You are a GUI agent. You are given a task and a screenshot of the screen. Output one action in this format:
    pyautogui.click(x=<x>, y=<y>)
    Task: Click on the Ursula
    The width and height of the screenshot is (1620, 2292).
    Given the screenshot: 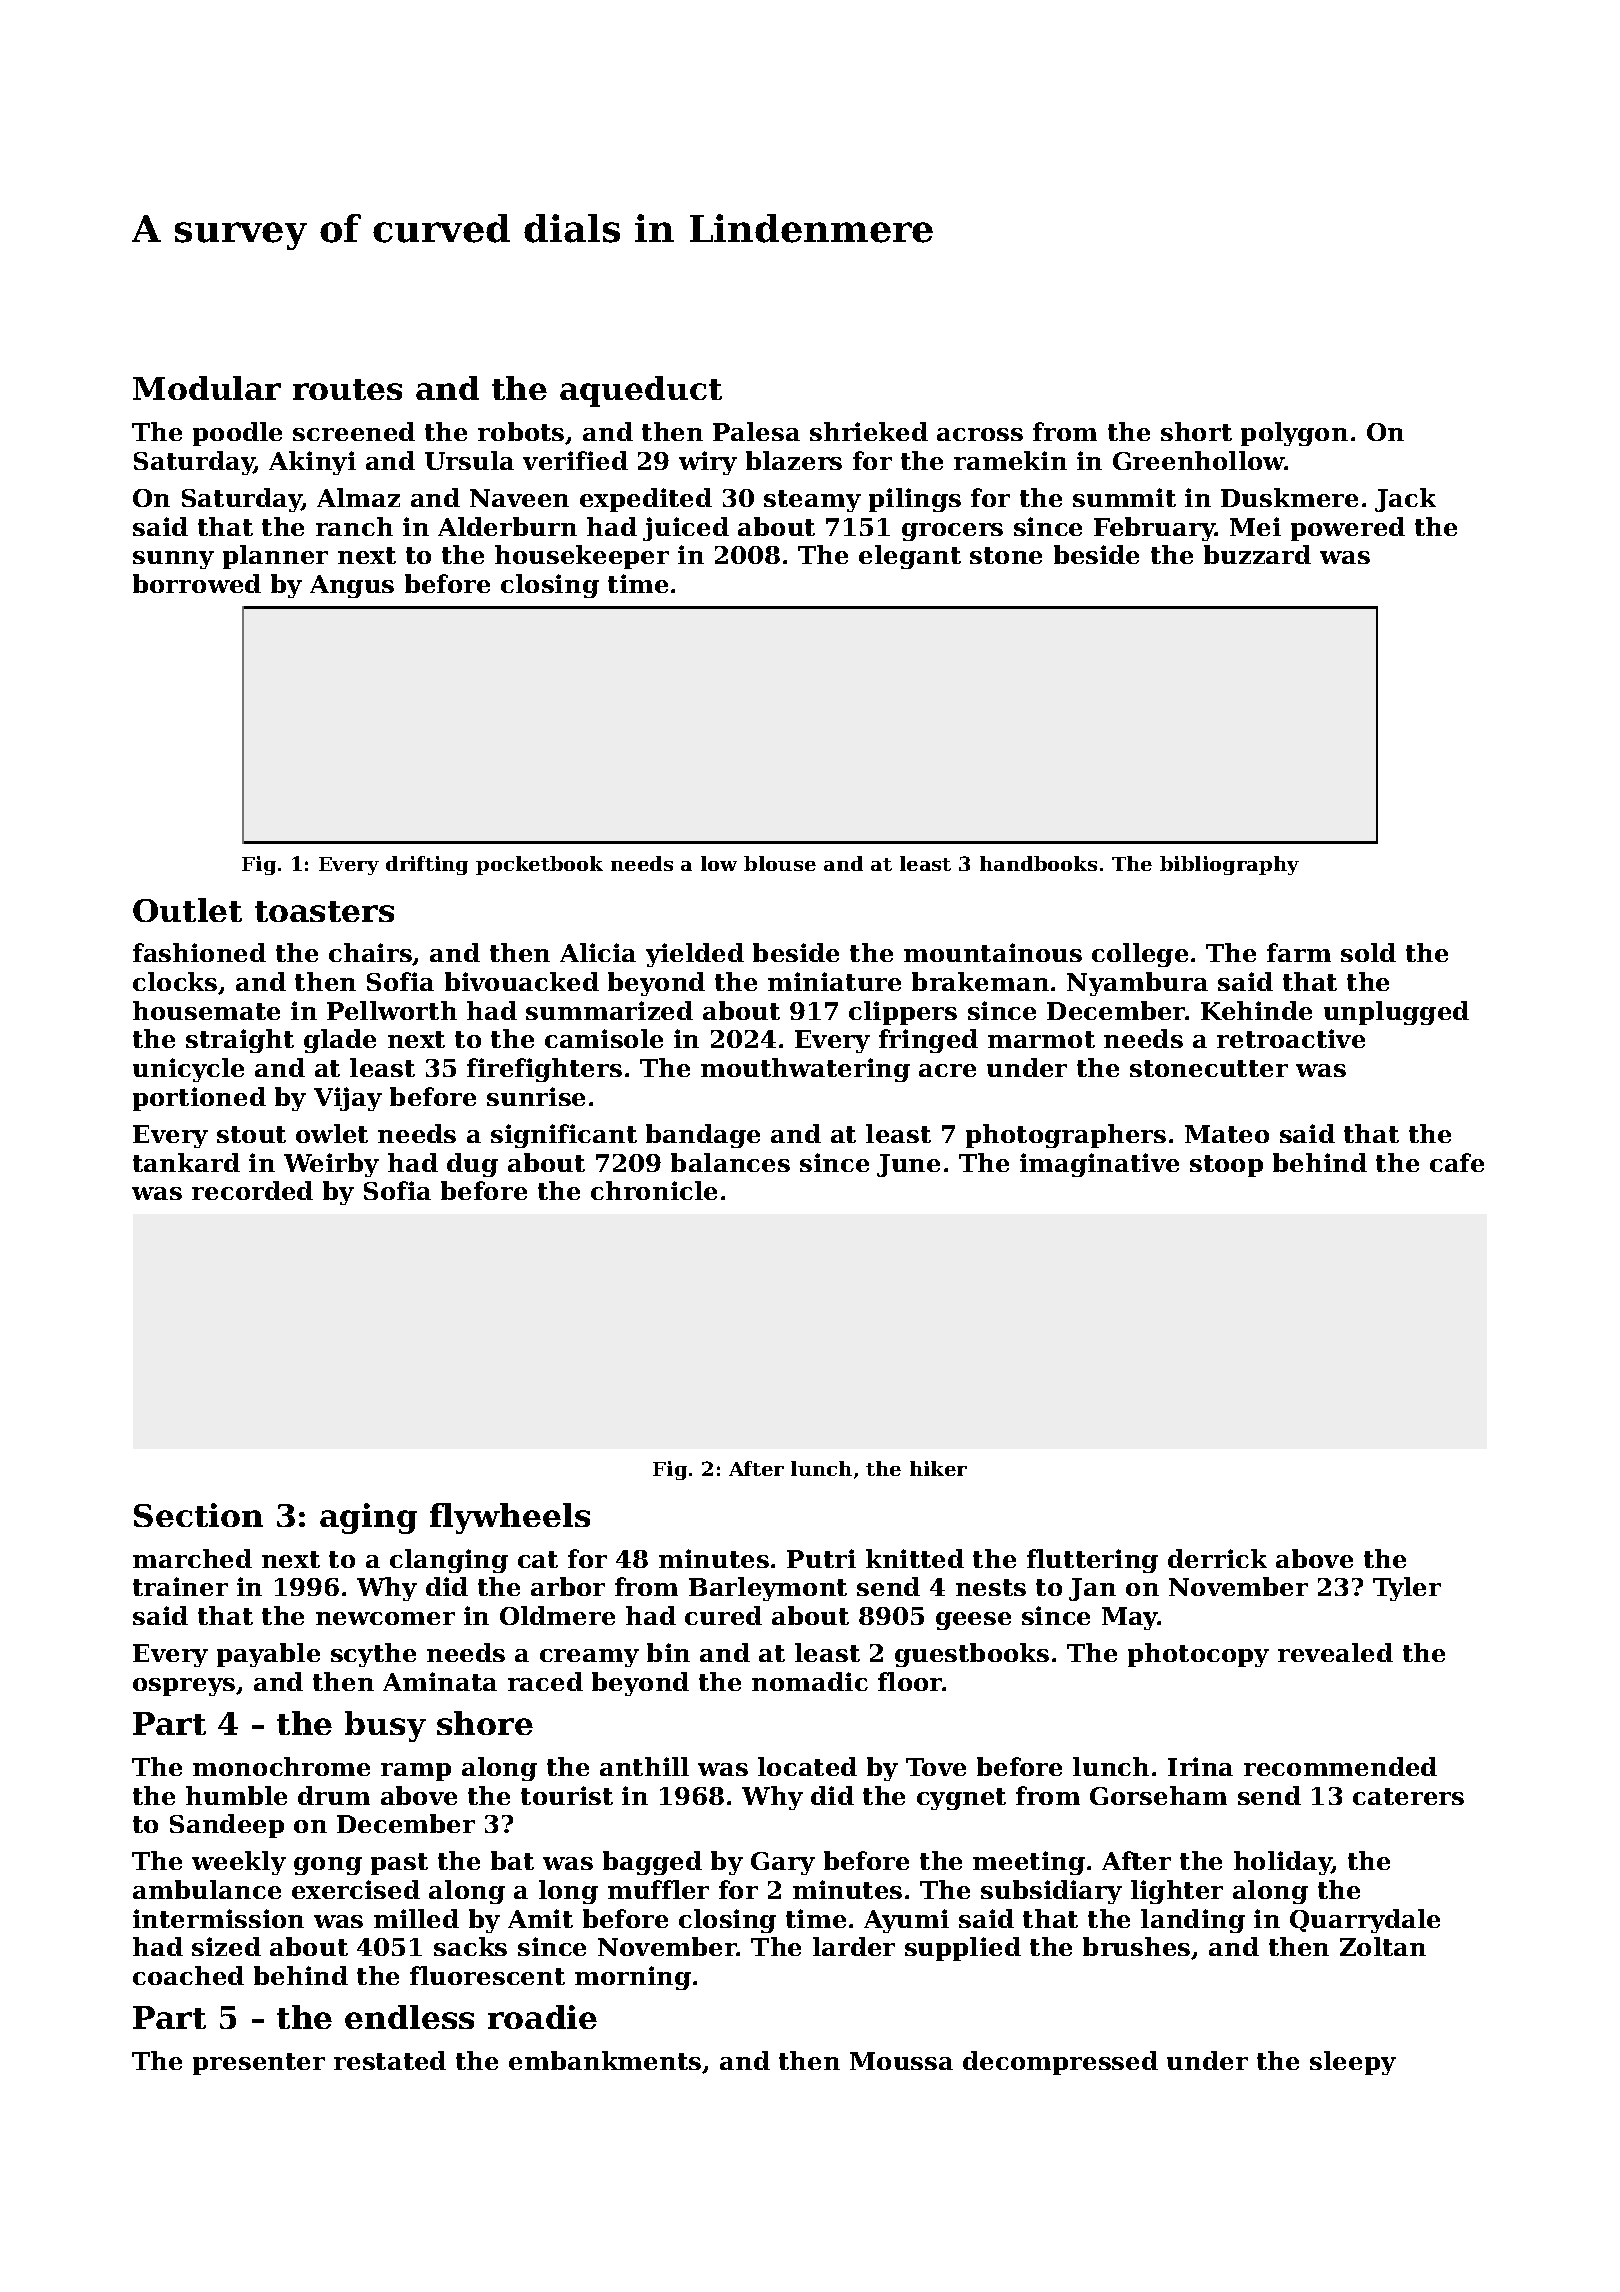 What is the action you would take?
    pyautogui.click(x=469, y=460)
